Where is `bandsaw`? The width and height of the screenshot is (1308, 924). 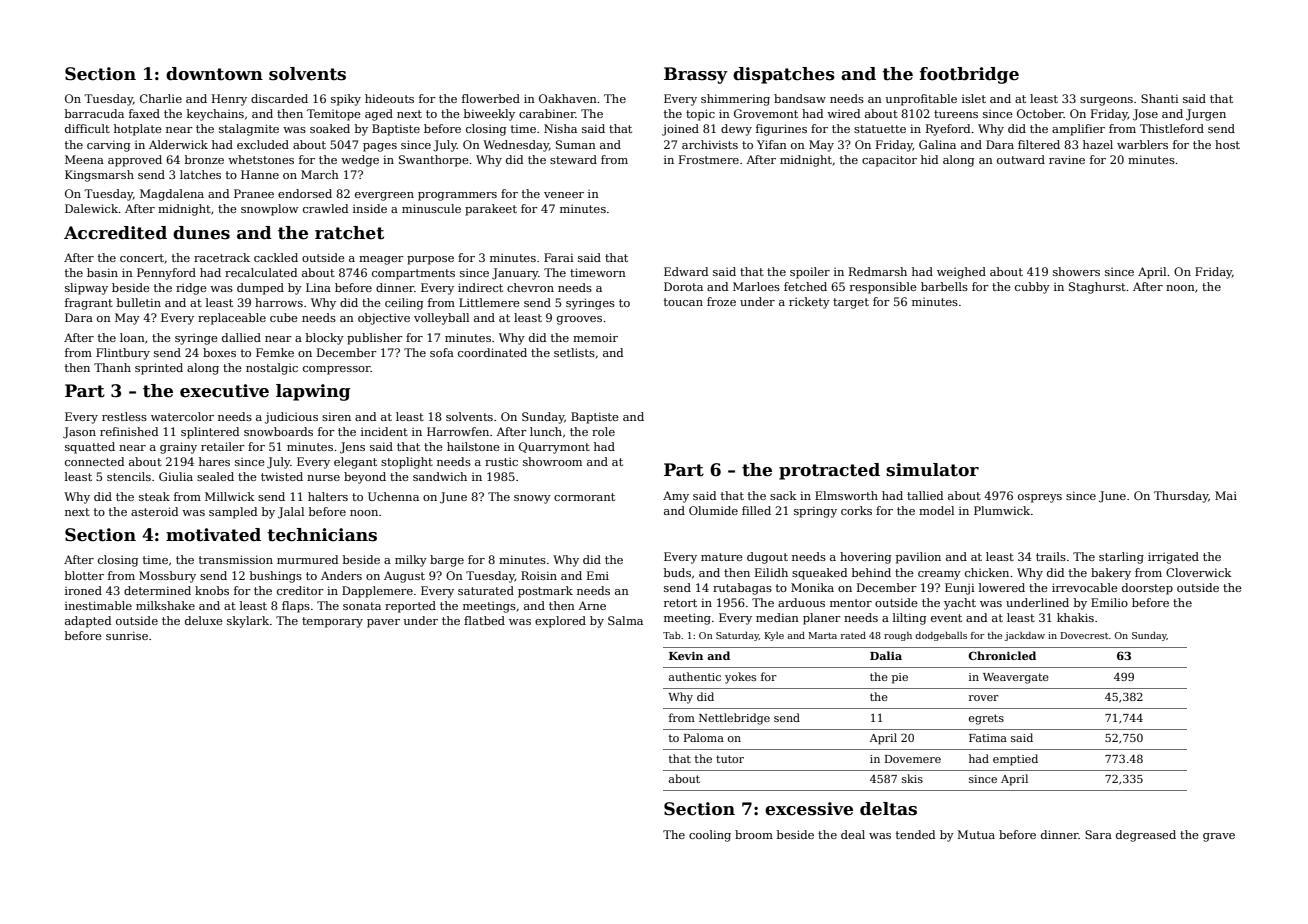 bandsaw is located at coordinates (800, 98).
